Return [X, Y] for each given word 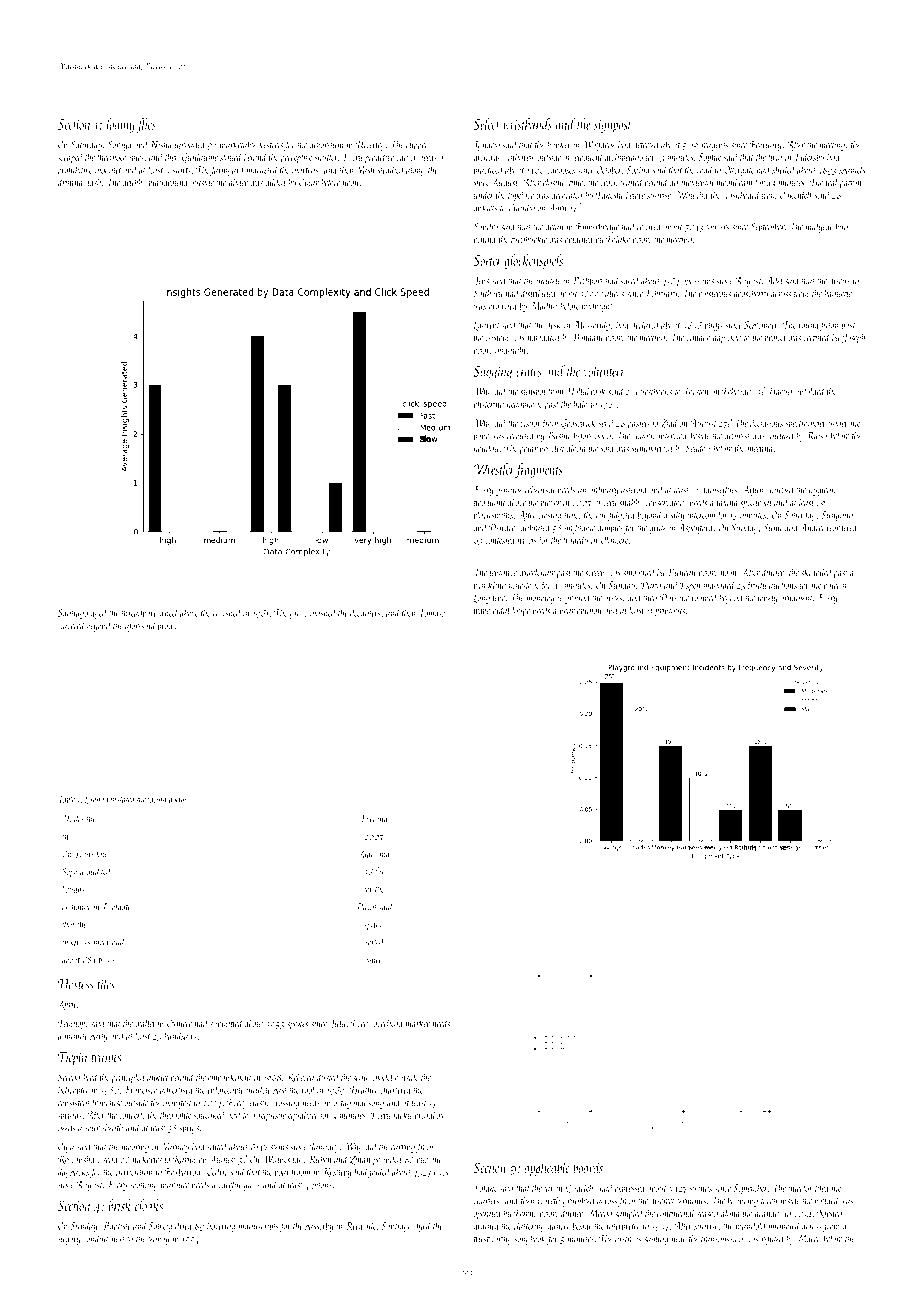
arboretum [326, 144]
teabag [159, 1239]
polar [528, 449]
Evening [374, 820]
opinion [589, 612]
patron [850, 184]
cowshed [227, 612]
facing [156, 800]
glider [239, 183]
